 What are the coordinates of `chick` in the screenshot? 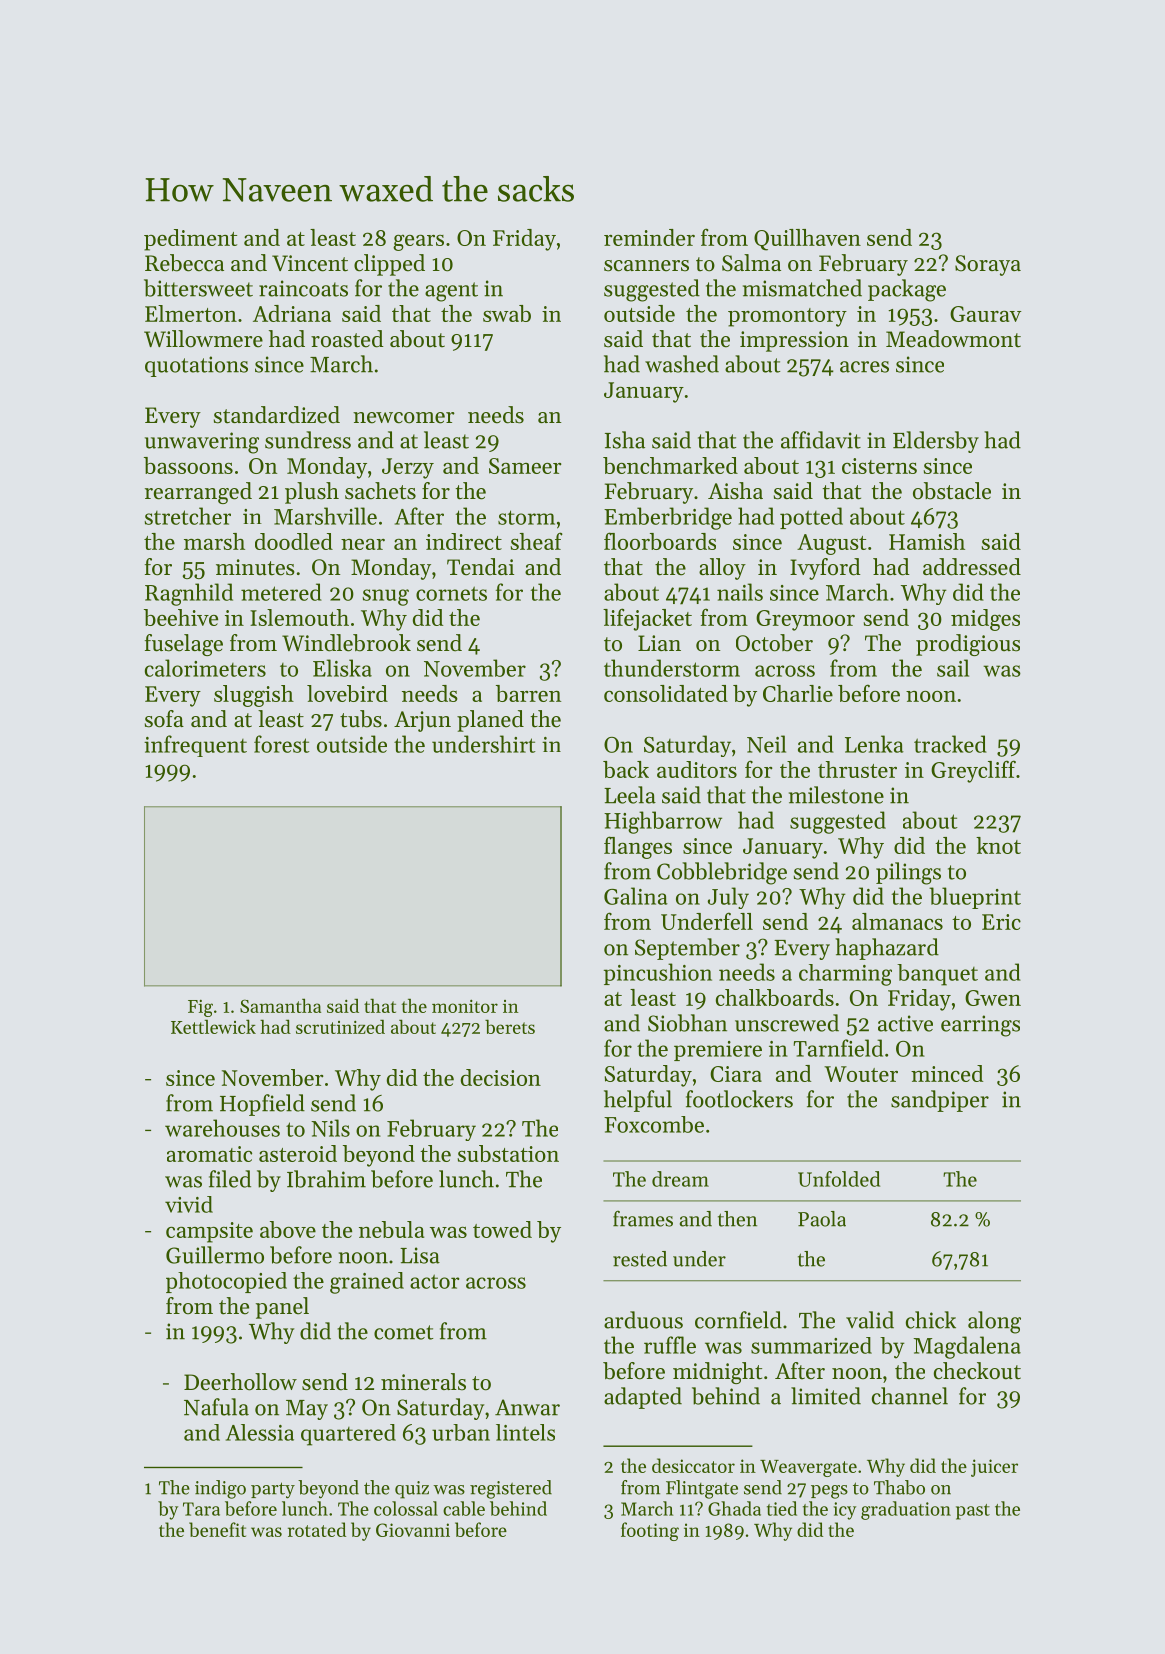 It's located at (931, 1320).
